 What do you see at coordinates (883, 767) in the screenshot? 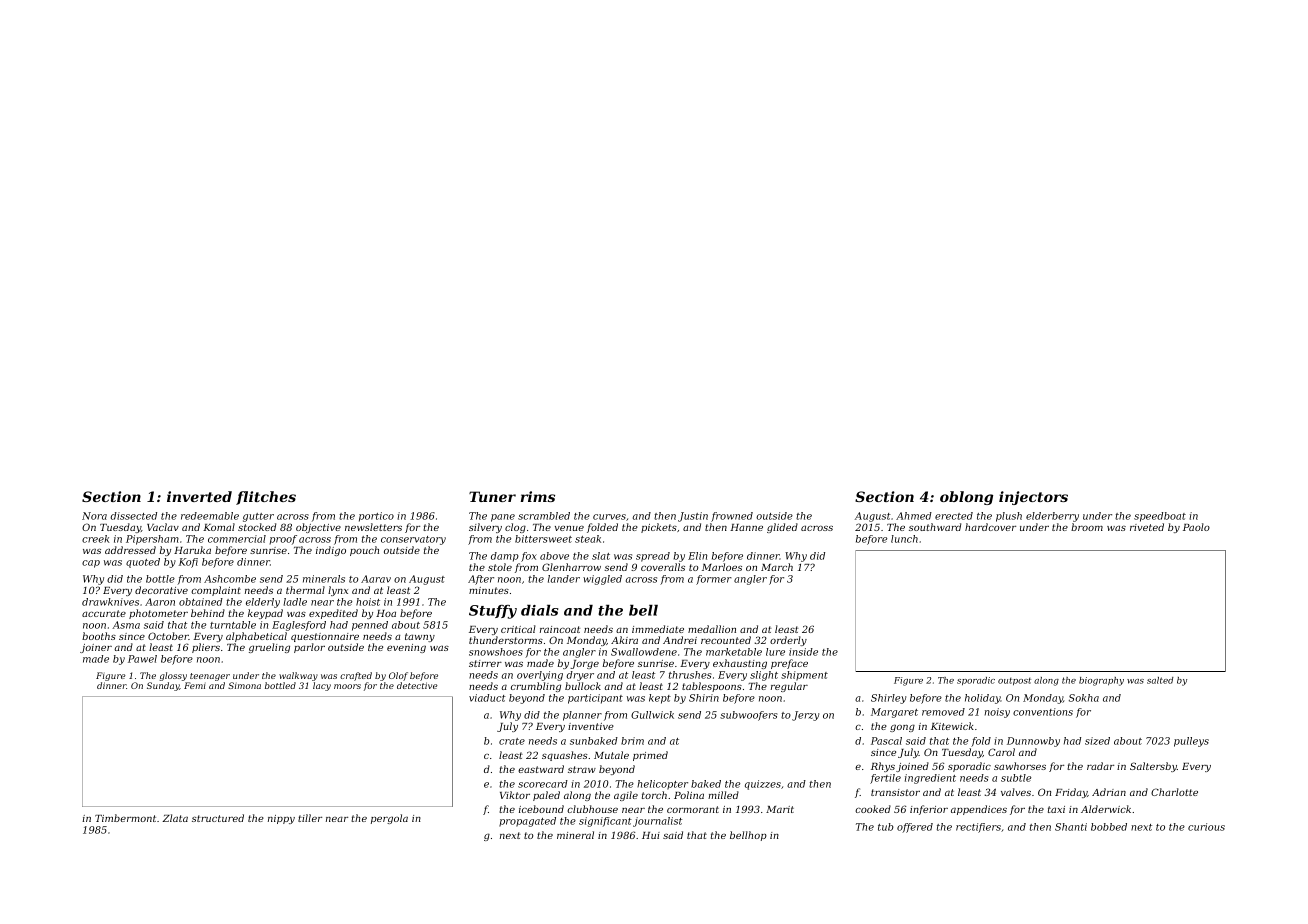
I see `Rhys` at bounding box center [883, 767].
